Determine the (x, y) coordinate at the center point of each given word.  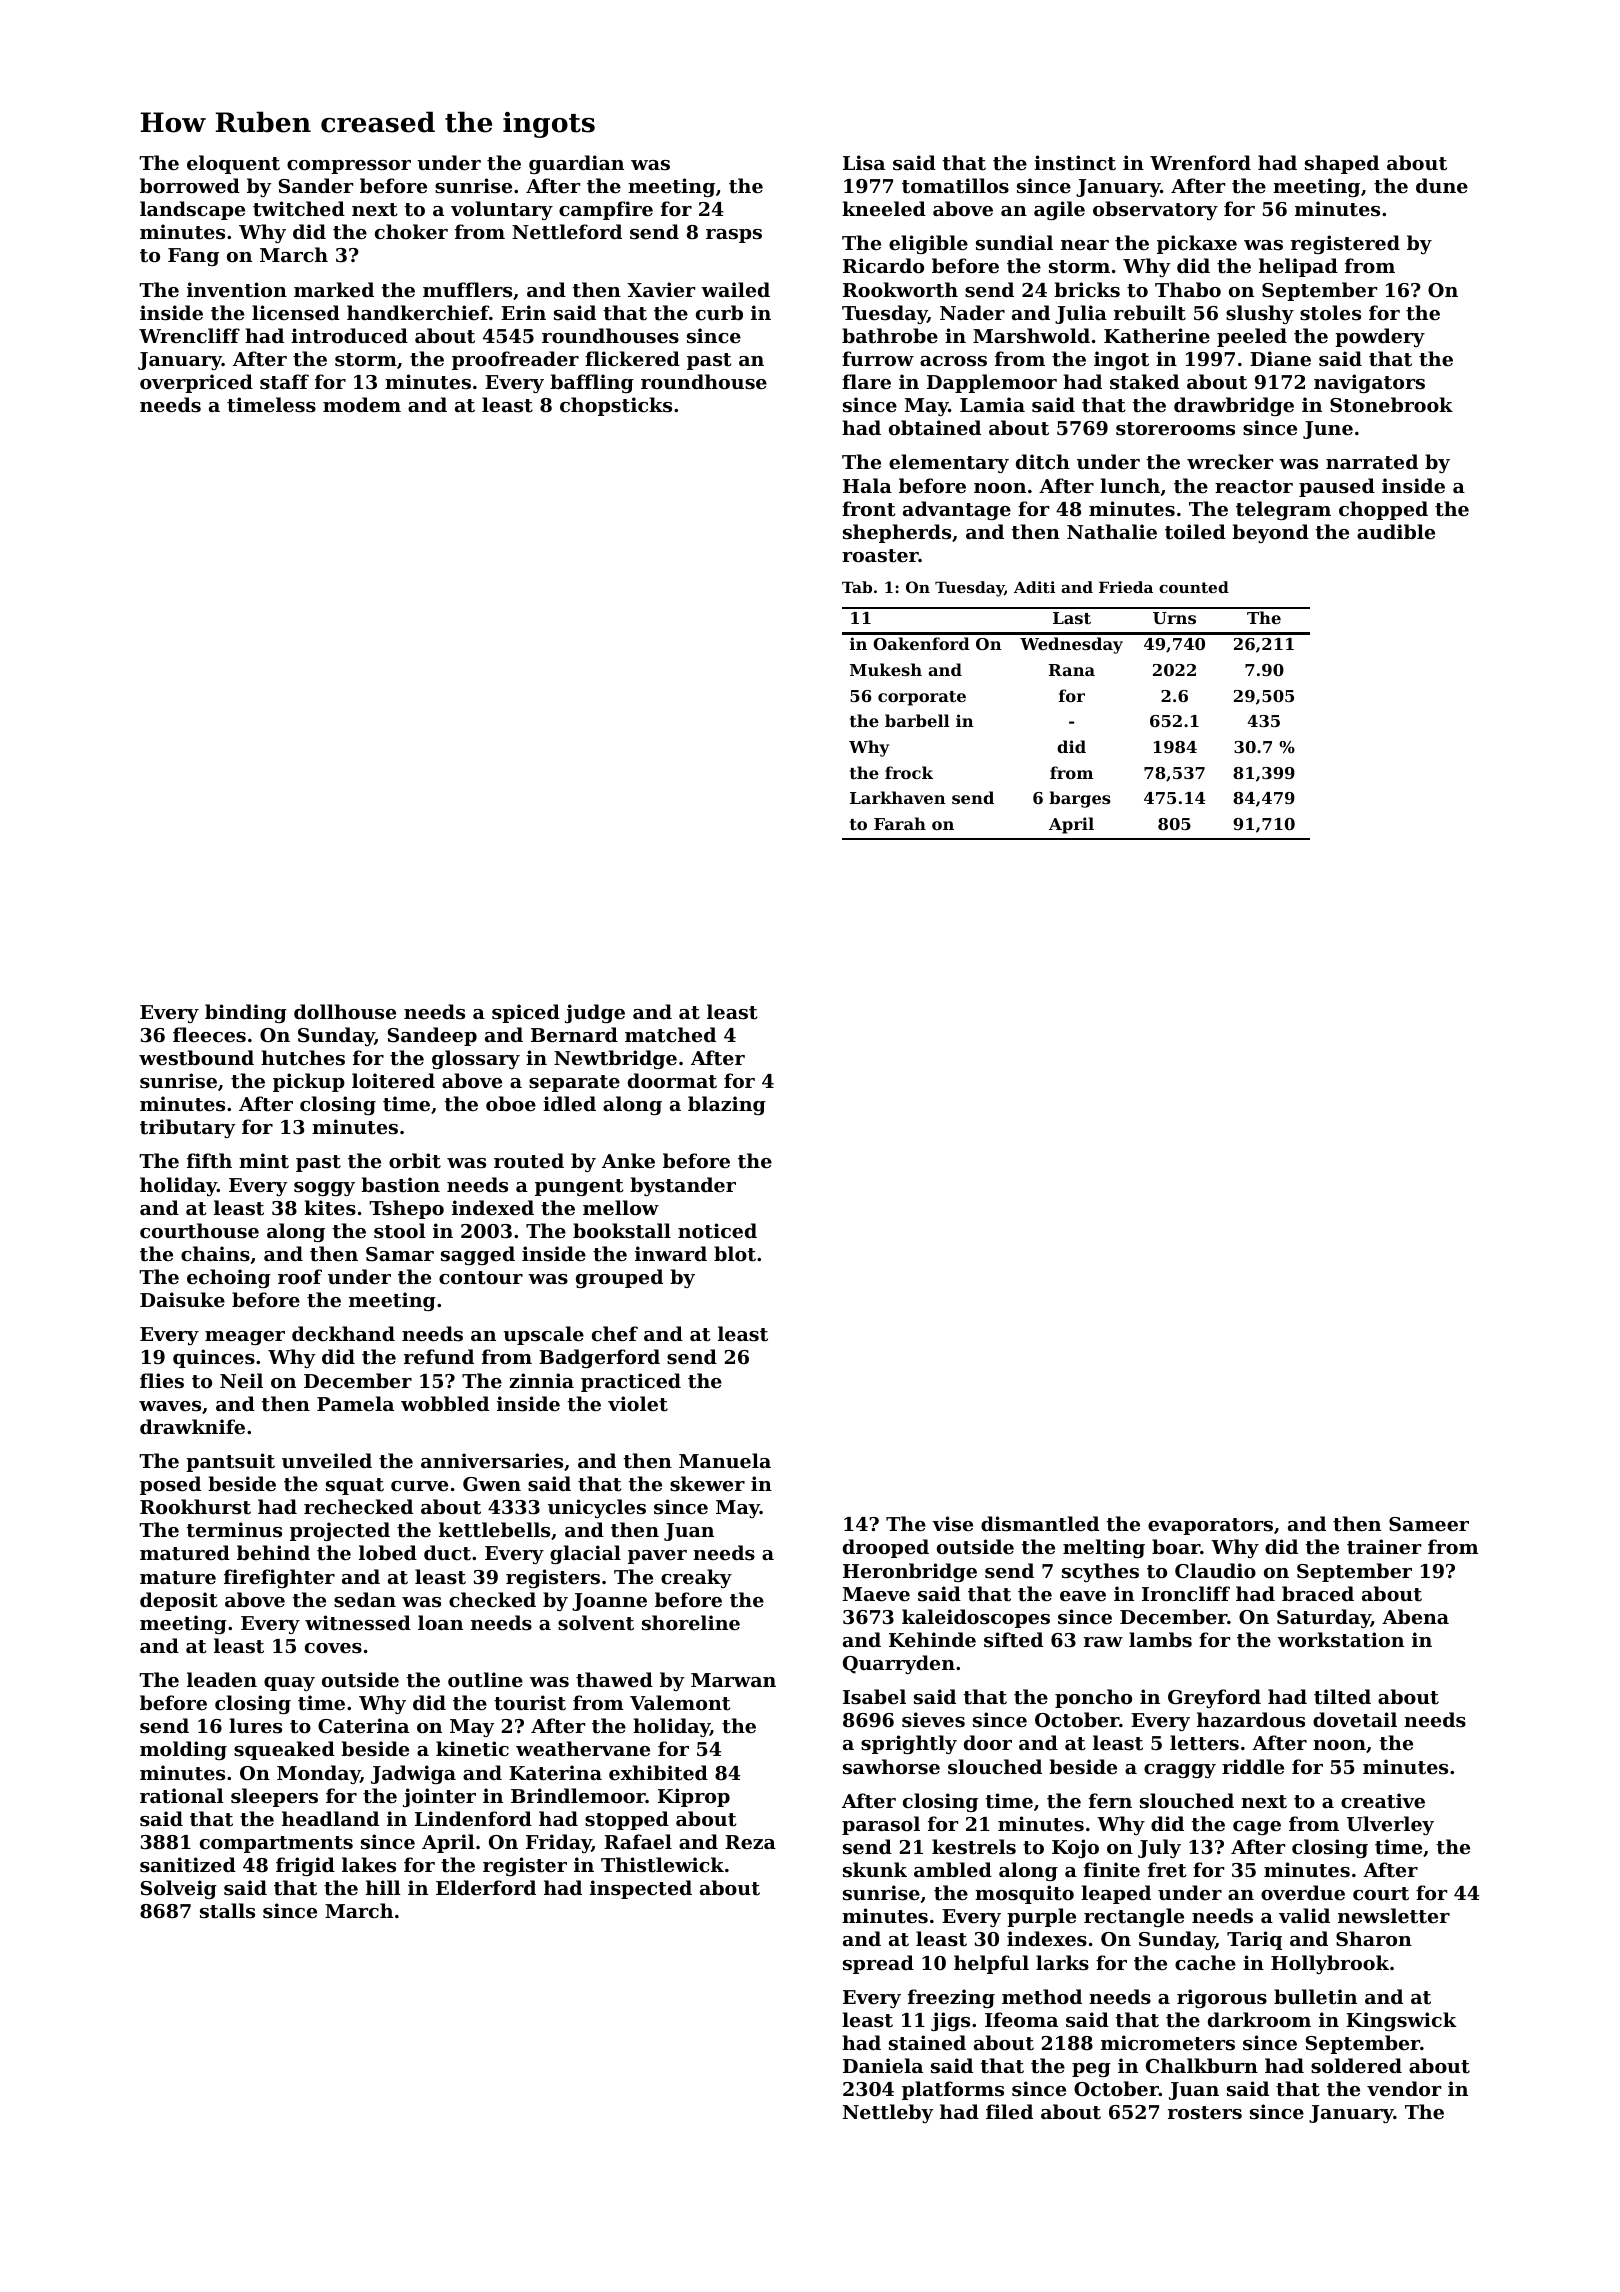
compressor (349, 167)
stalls (227, 1911)
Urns (1174, 618)
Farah (900, 823)
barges (1080, 799)
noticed (717, 1231)
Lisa (864, 163)
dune (1442, 185)
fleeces (209, 1034)
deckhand (343, 1333)
